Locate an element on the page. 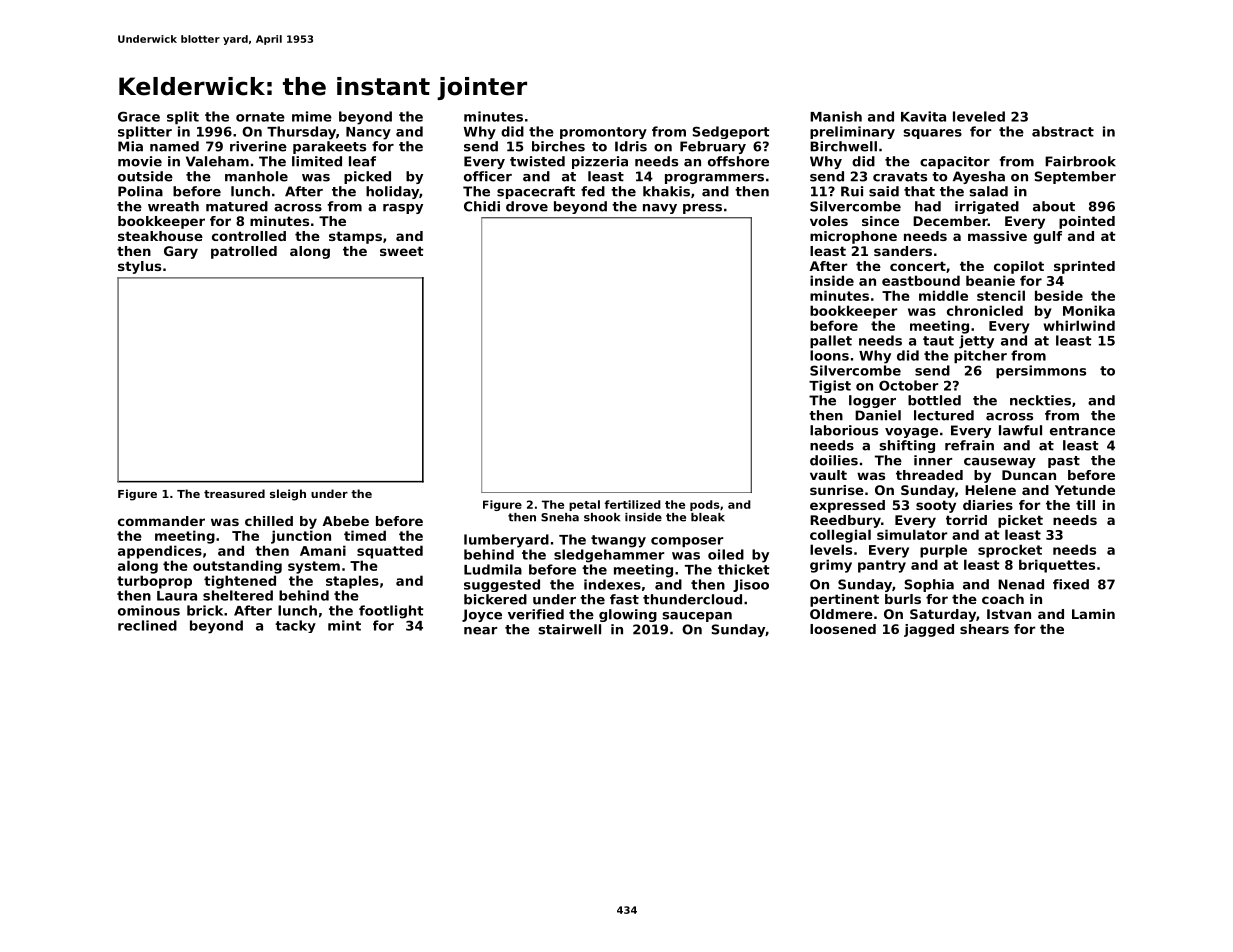  past is located at coordinates (1064, 462).
